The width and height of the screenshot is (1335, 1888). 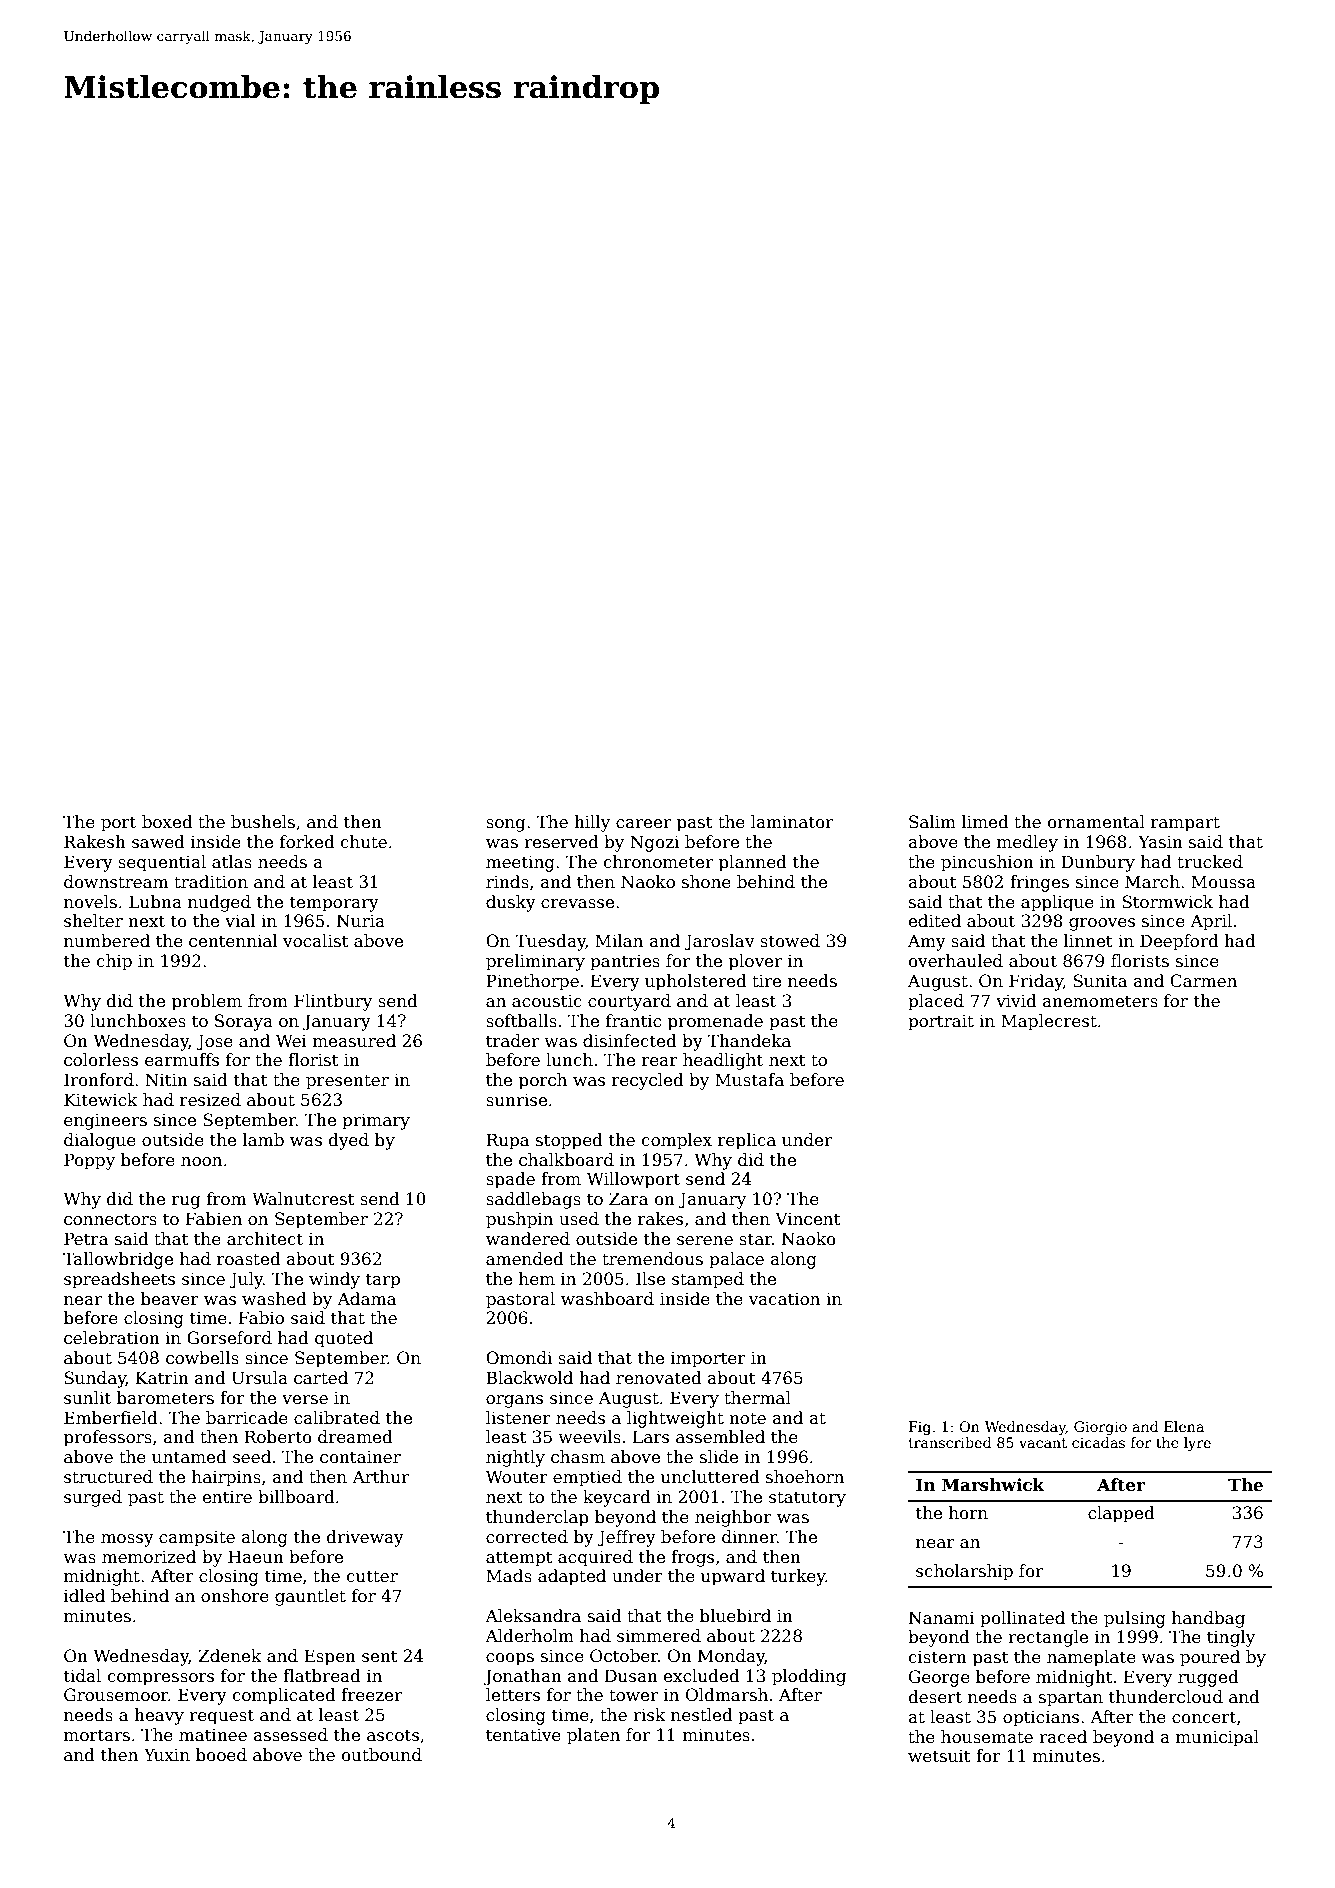 What do you see at coordinates (1100, 1001) in the screenshot?
I see `anemometers` at bounding box center [1100, 1001].
